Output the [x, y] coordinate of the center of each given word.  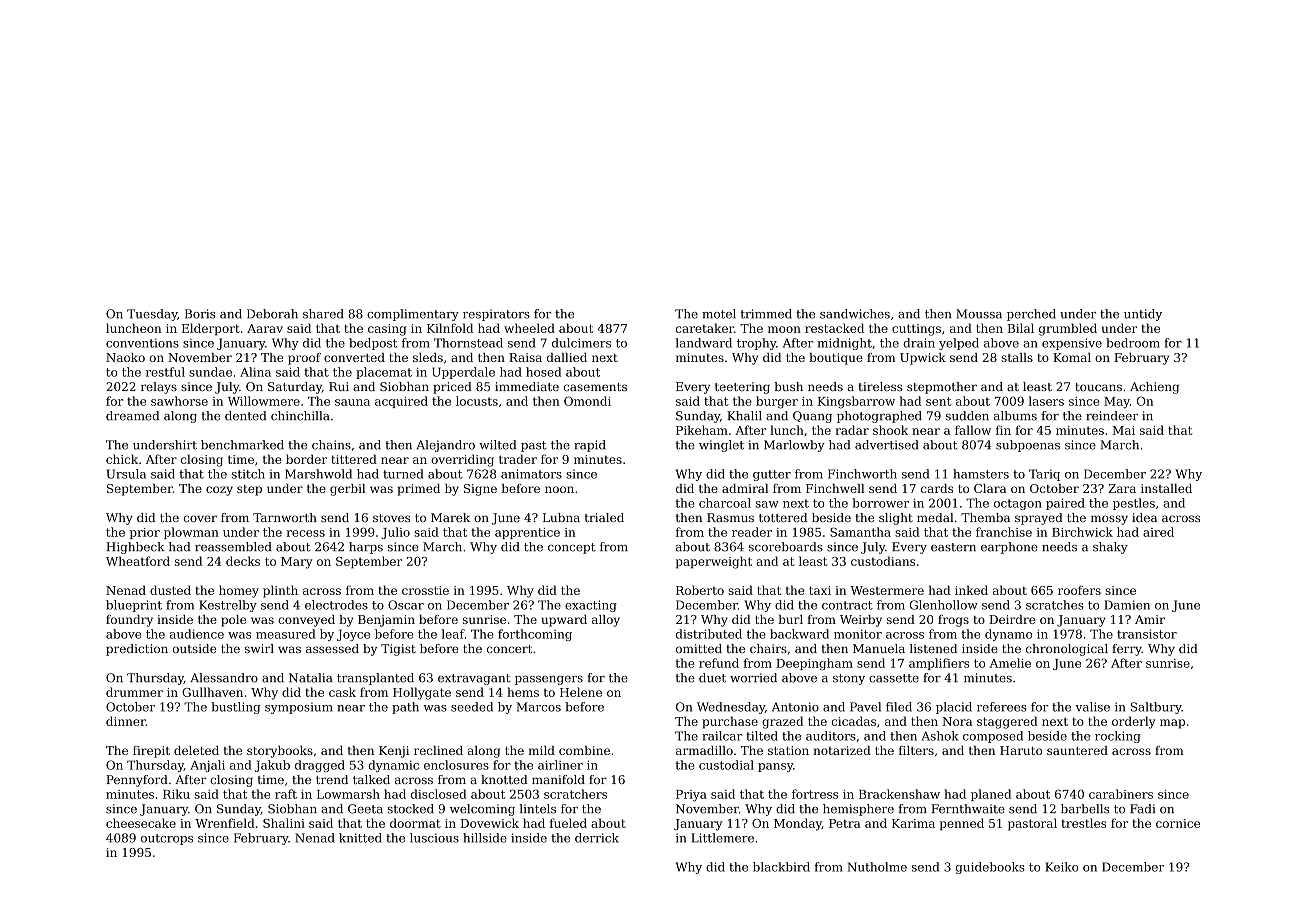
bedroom [1133, 343]
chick [122, 459]
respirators [496, 315]
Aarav [265, 328]
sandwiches [855, 314]
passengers [549, 680]
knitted [360, 838]
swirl [259, 648]
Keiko [1061, 867]
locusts [477, 401]
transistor [1147, 634]
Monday [798, 824]
